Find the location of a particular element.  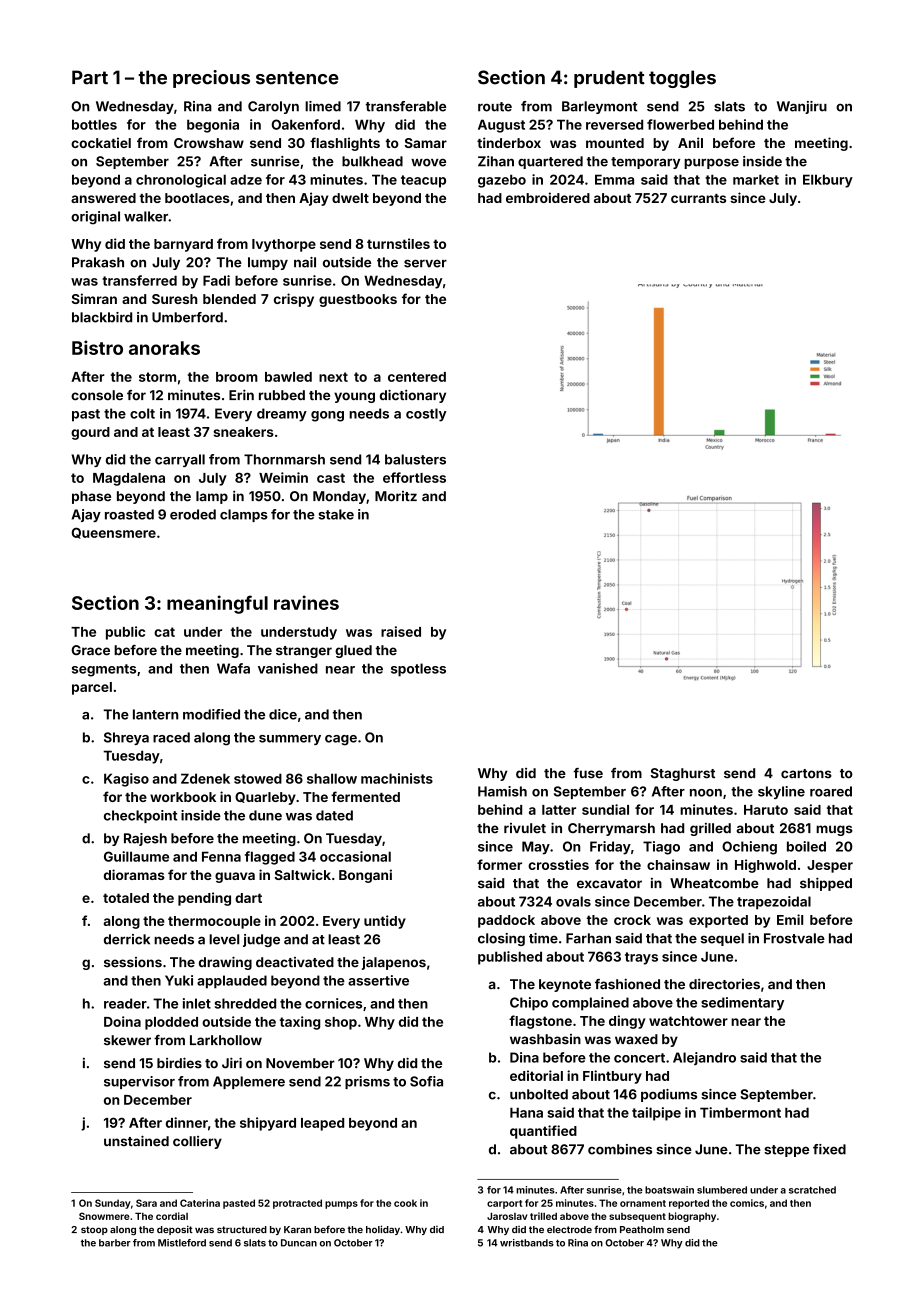

watchtower is located at coordinates (688, 1021).
